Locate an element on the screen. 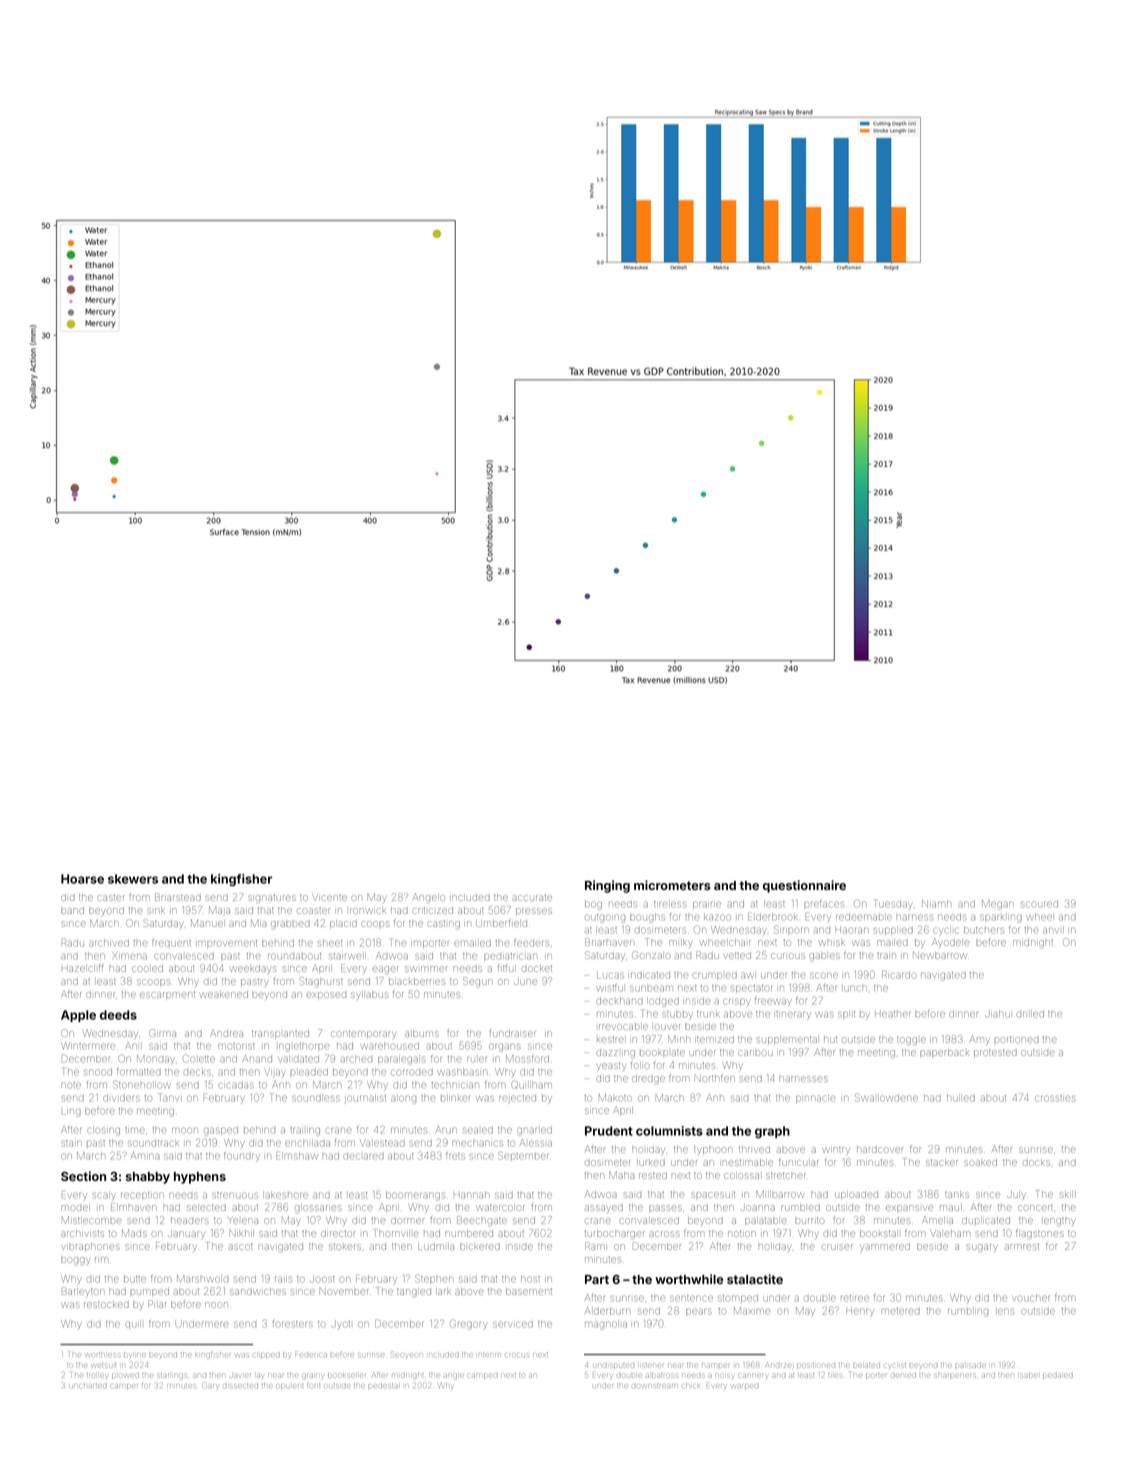  Gregory is located at coordinates (468, 1325).
